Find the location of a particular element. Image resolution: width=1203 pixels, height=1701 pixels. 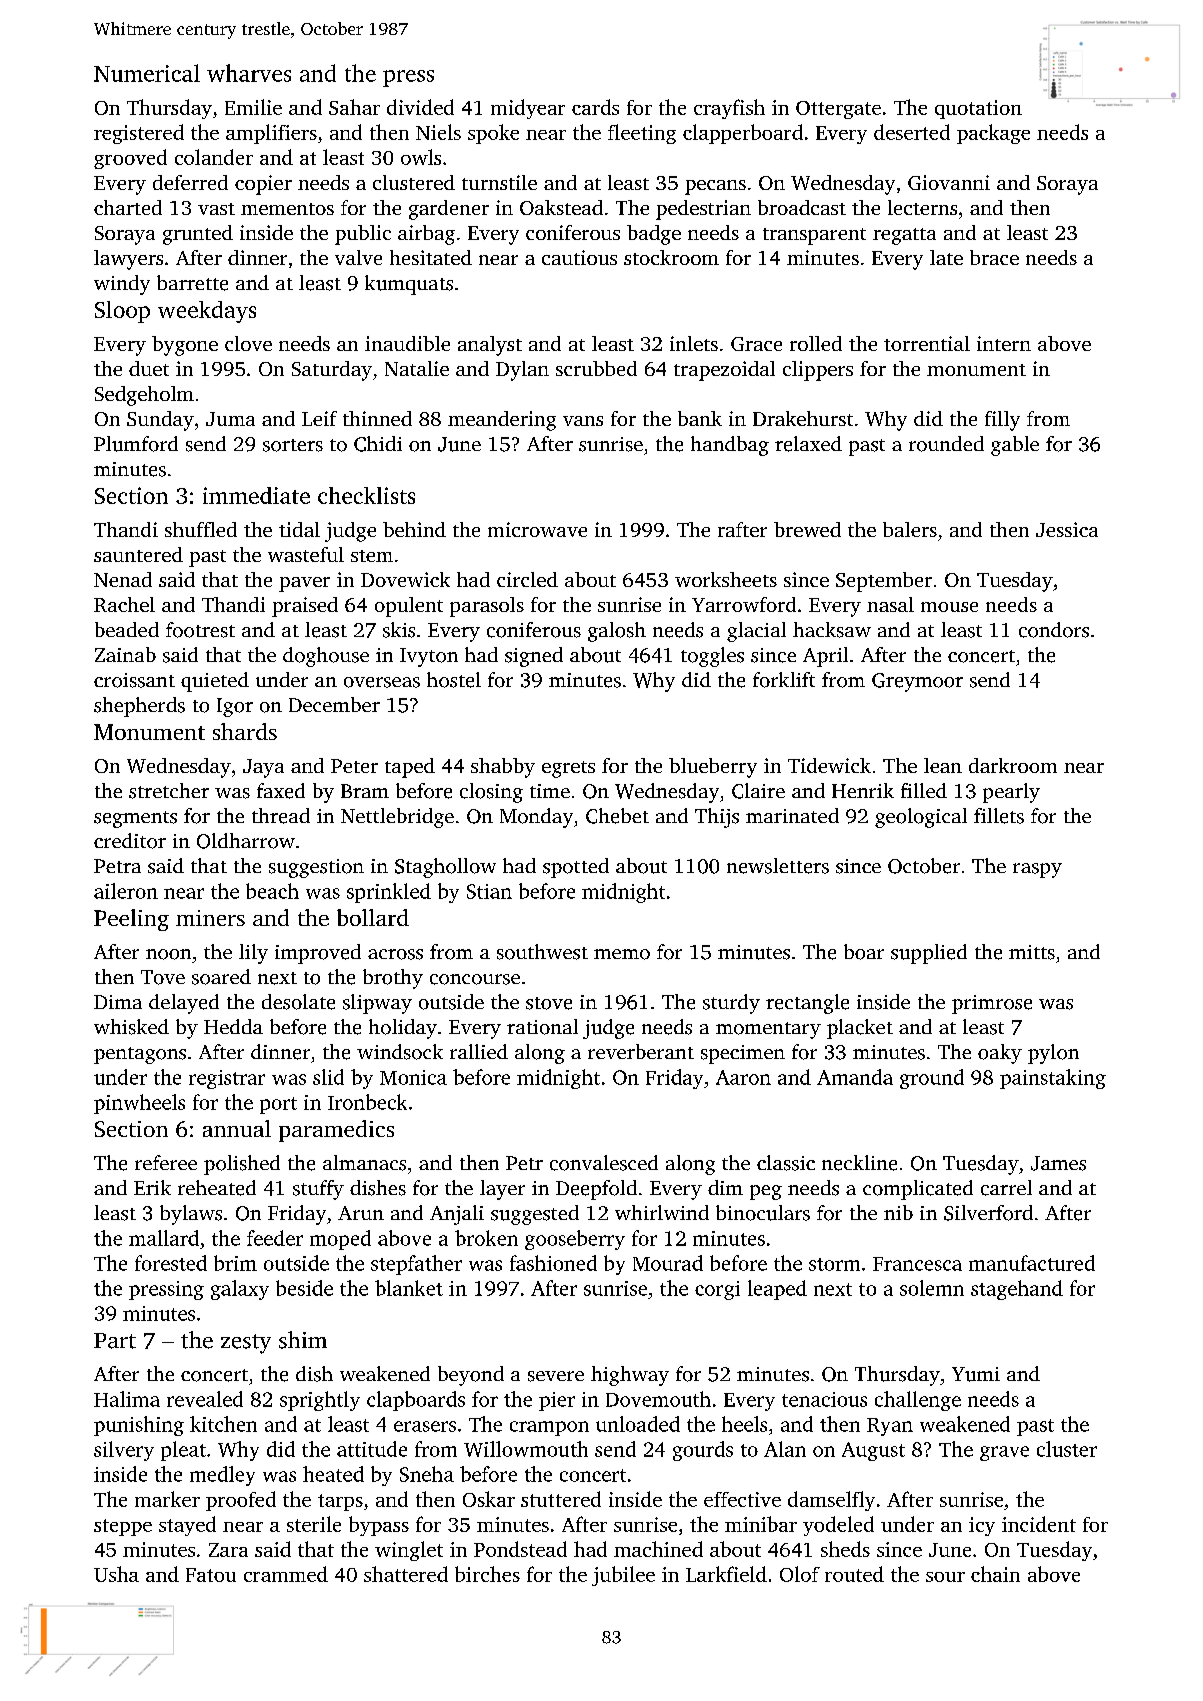

chain is located at coordinates (995, 1574).
